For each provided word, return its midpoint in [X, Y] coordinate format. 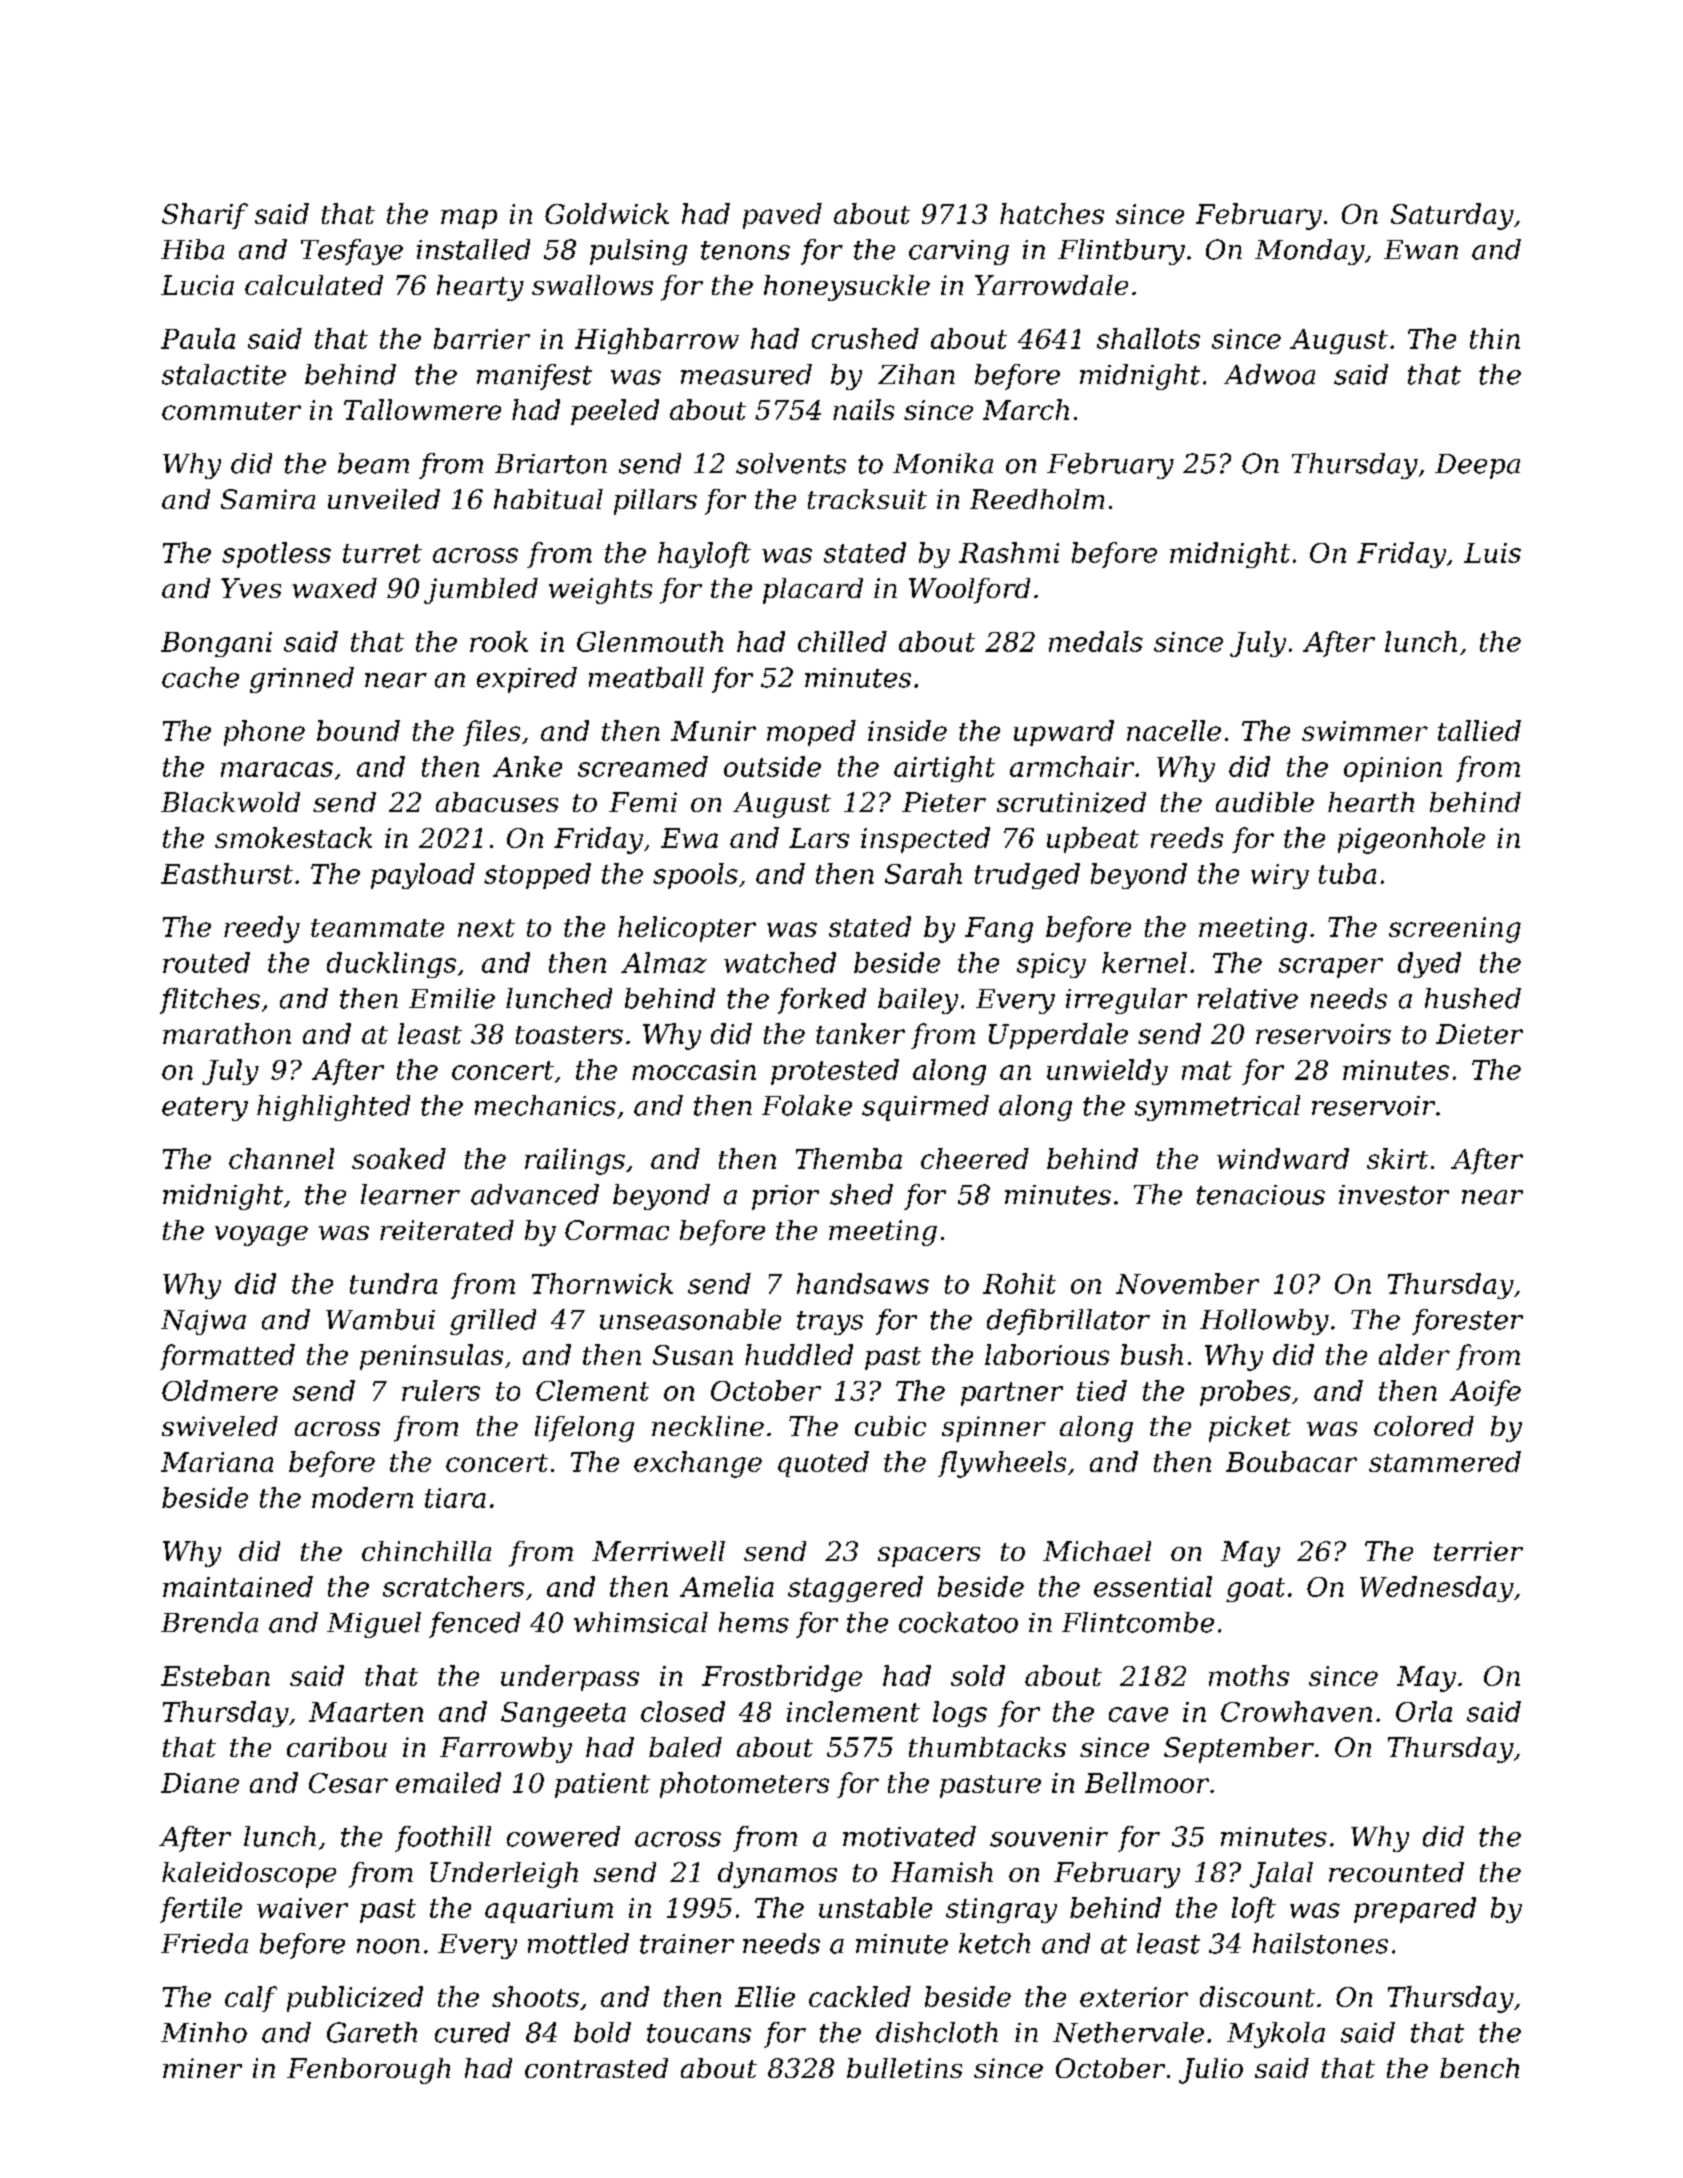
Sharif [205, 216]
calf [251, 1999]
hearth [1371, 802]
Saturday [1452, 216]
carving [959, 252]
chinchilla [426, 1551]
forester [1467, 1322]
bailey [918, 1001]
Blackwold [230, 802]
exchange [698, 1464]
